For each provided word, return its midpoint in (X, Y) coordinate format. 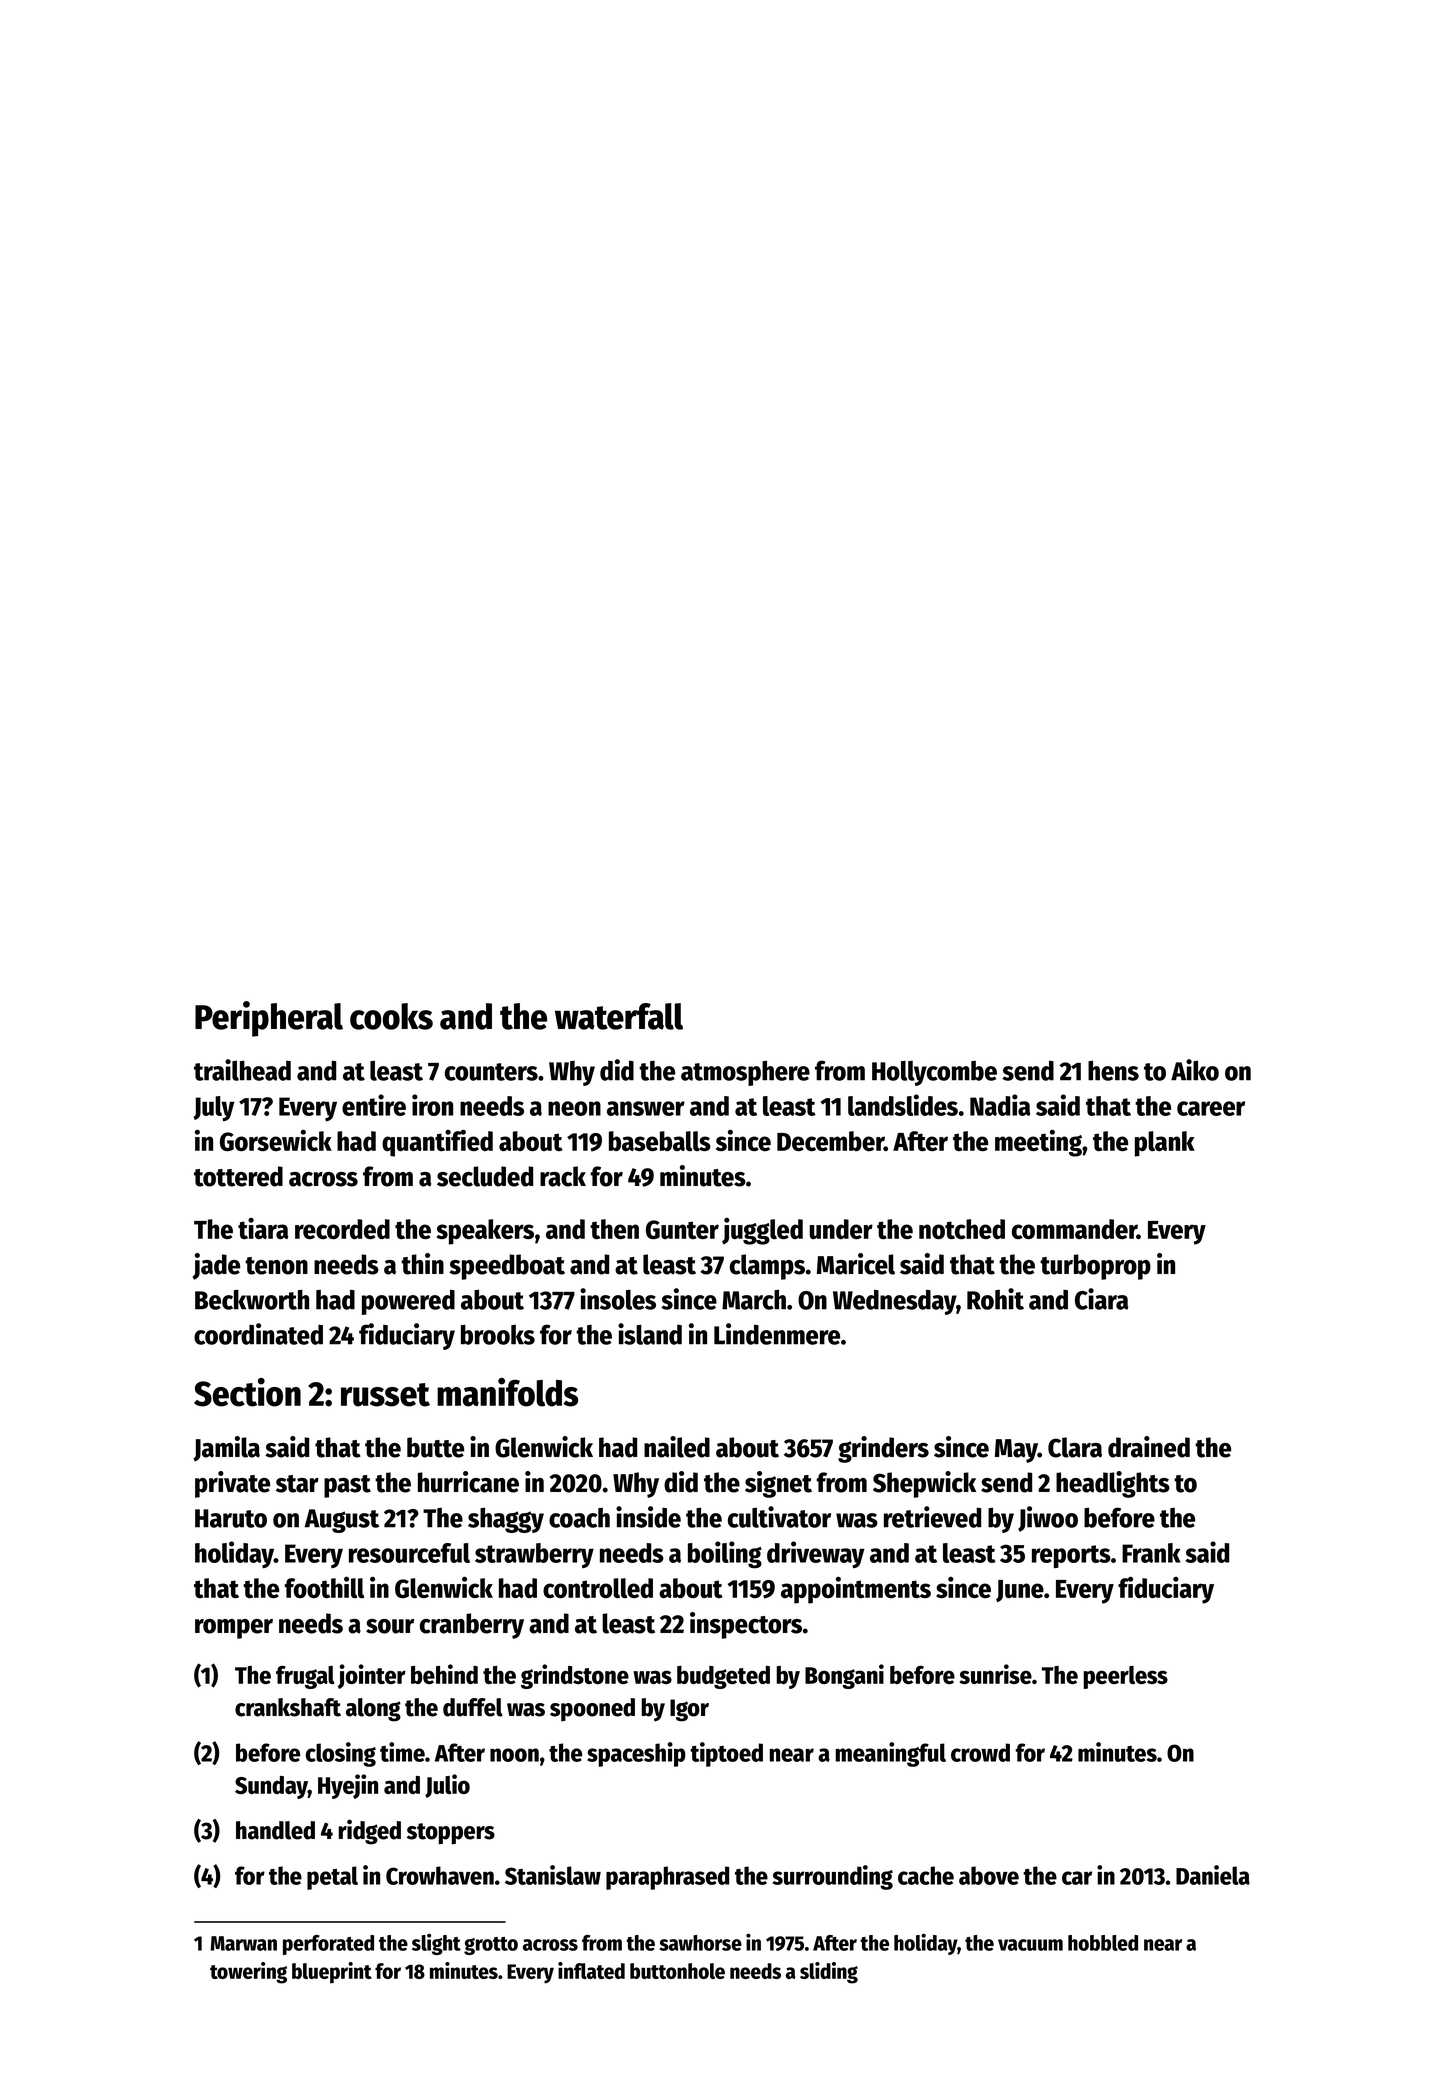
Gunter (682, 1229)
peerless (1125, 1677)
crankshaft (288, 1707)
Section (247, 1392)
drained (1149, 1447)
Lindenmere (777, 1334)
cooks (391, 1016)
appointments (856, 1590)
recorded (342, 1229)
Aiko (1195, 1070)
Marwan (243, 1943)
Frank (1151, 1553)
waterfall (619, 1016)
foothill (324, 1587)
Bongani (844, 1676)
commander (1074, 1229)
